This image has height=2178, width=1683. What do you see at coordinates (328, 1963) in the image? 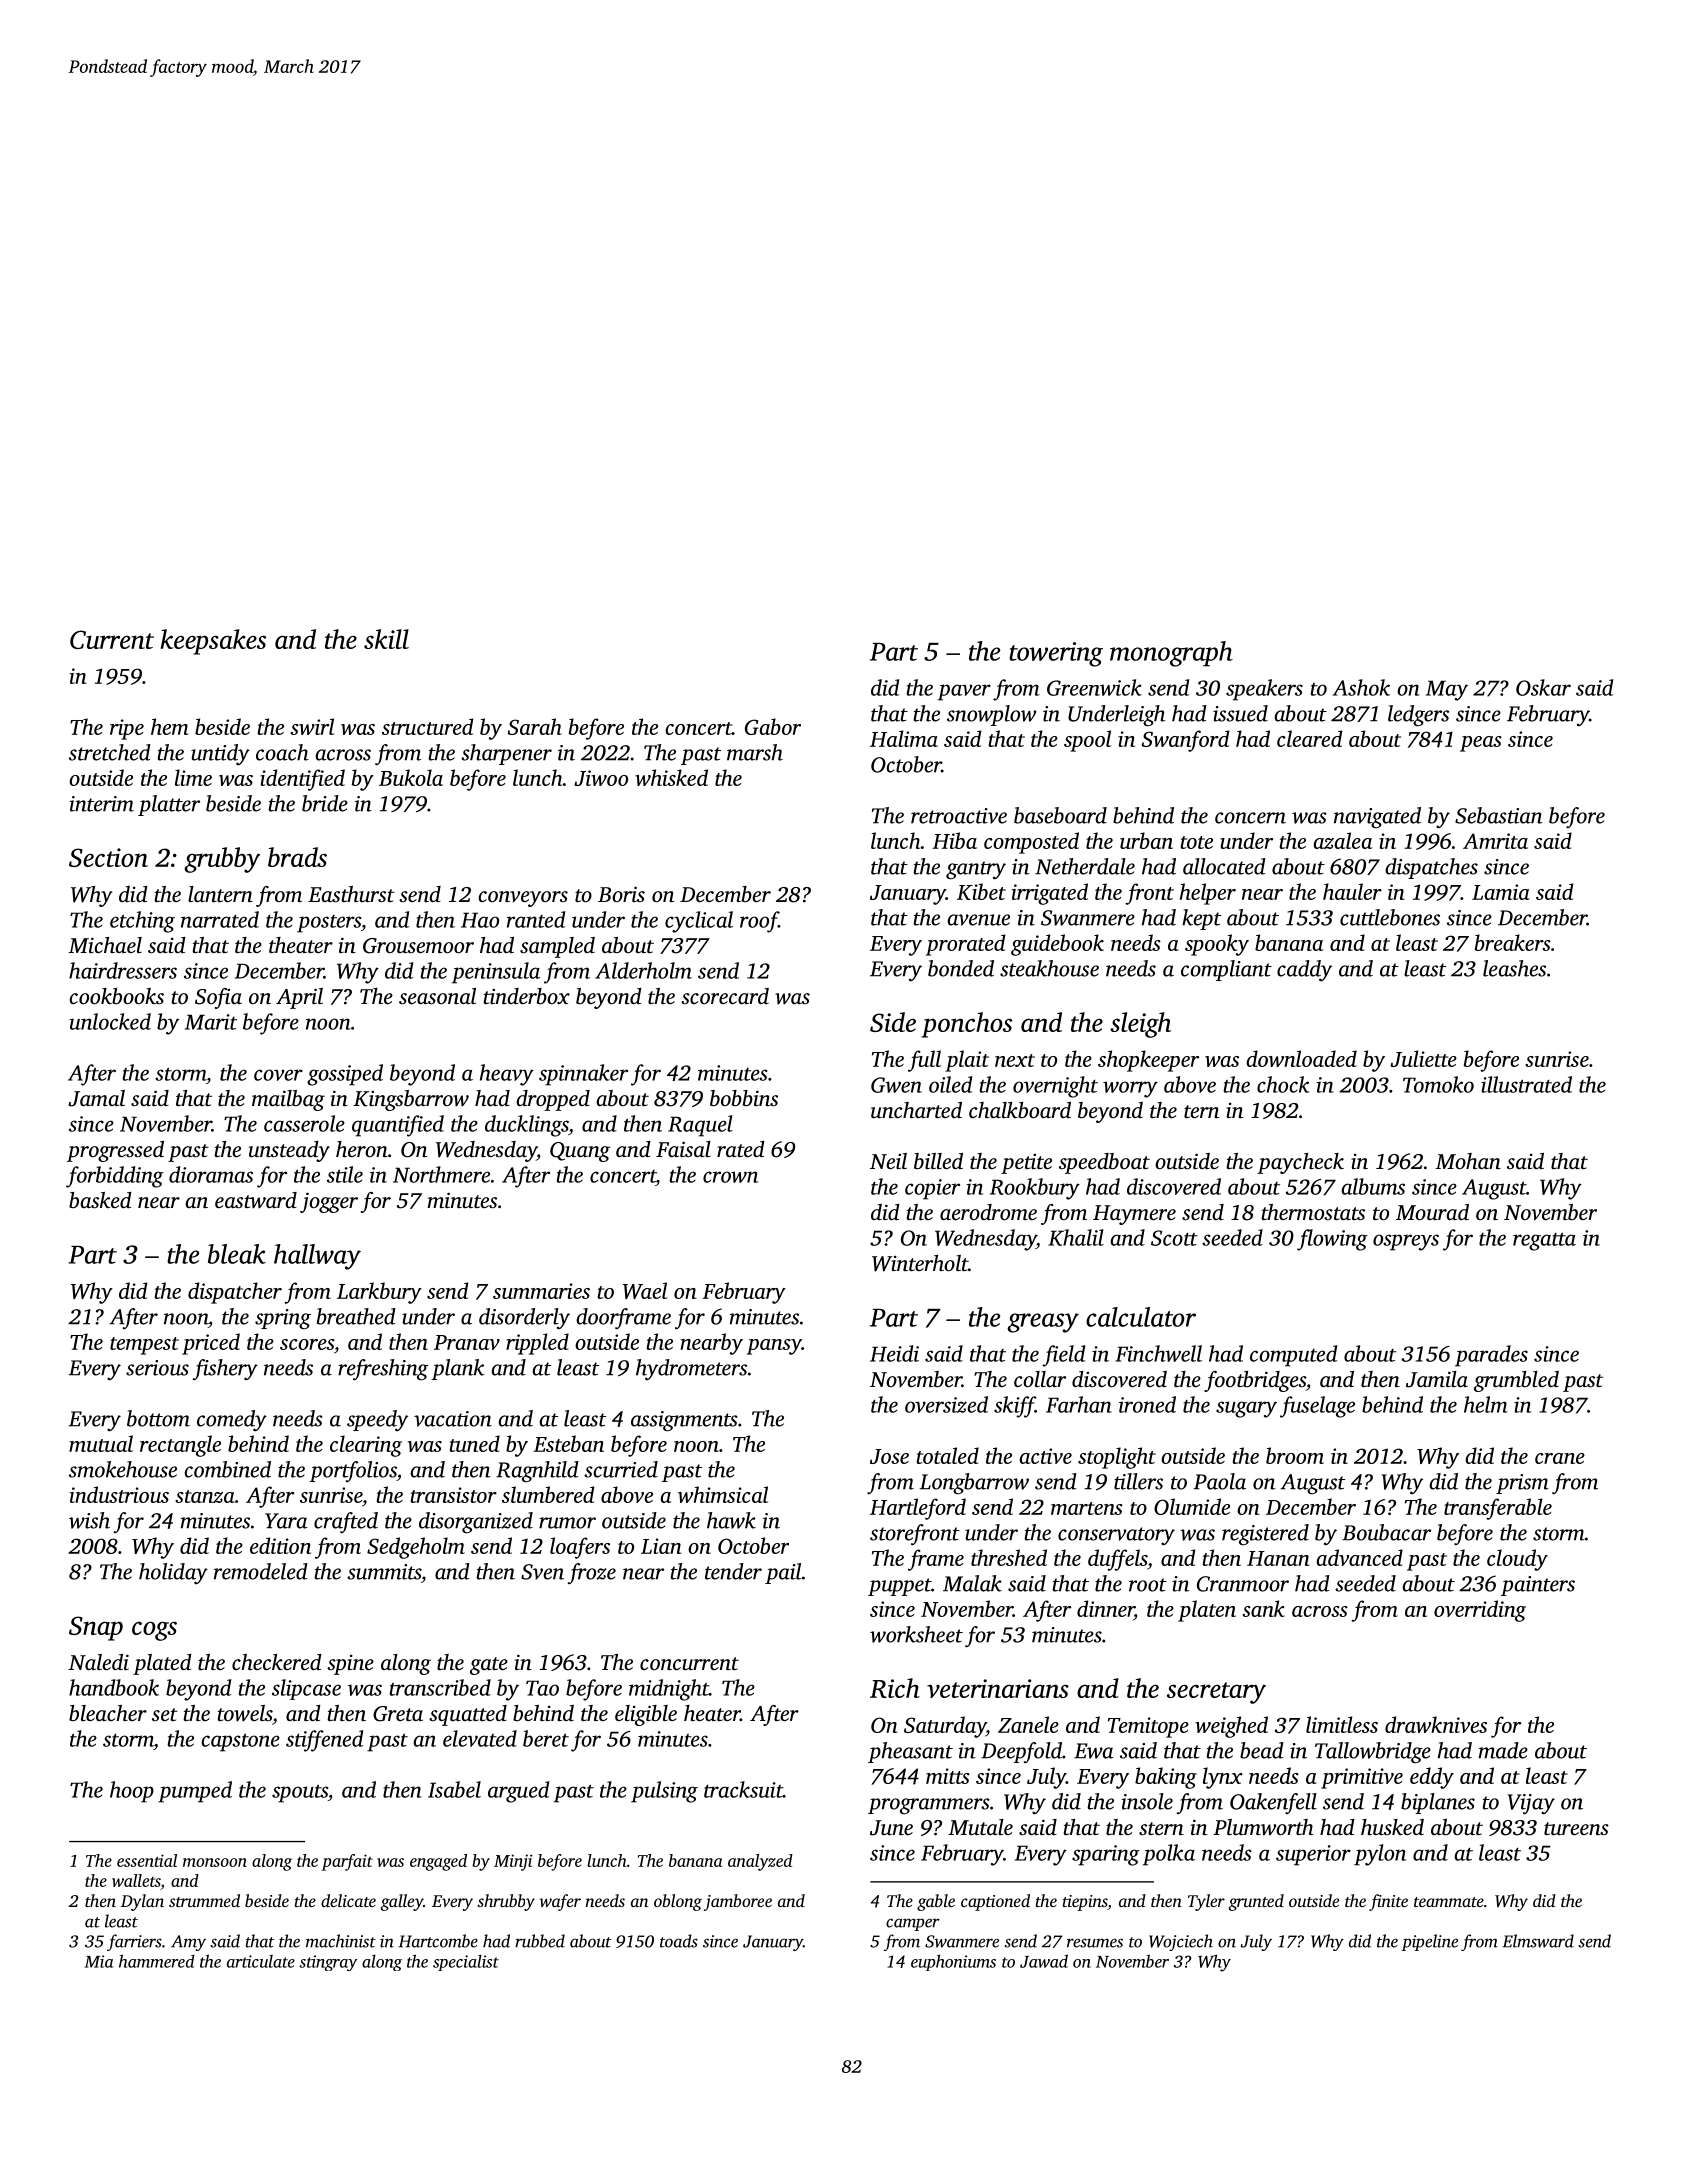
I see `stingray` at bounding box center [328, 1963].
